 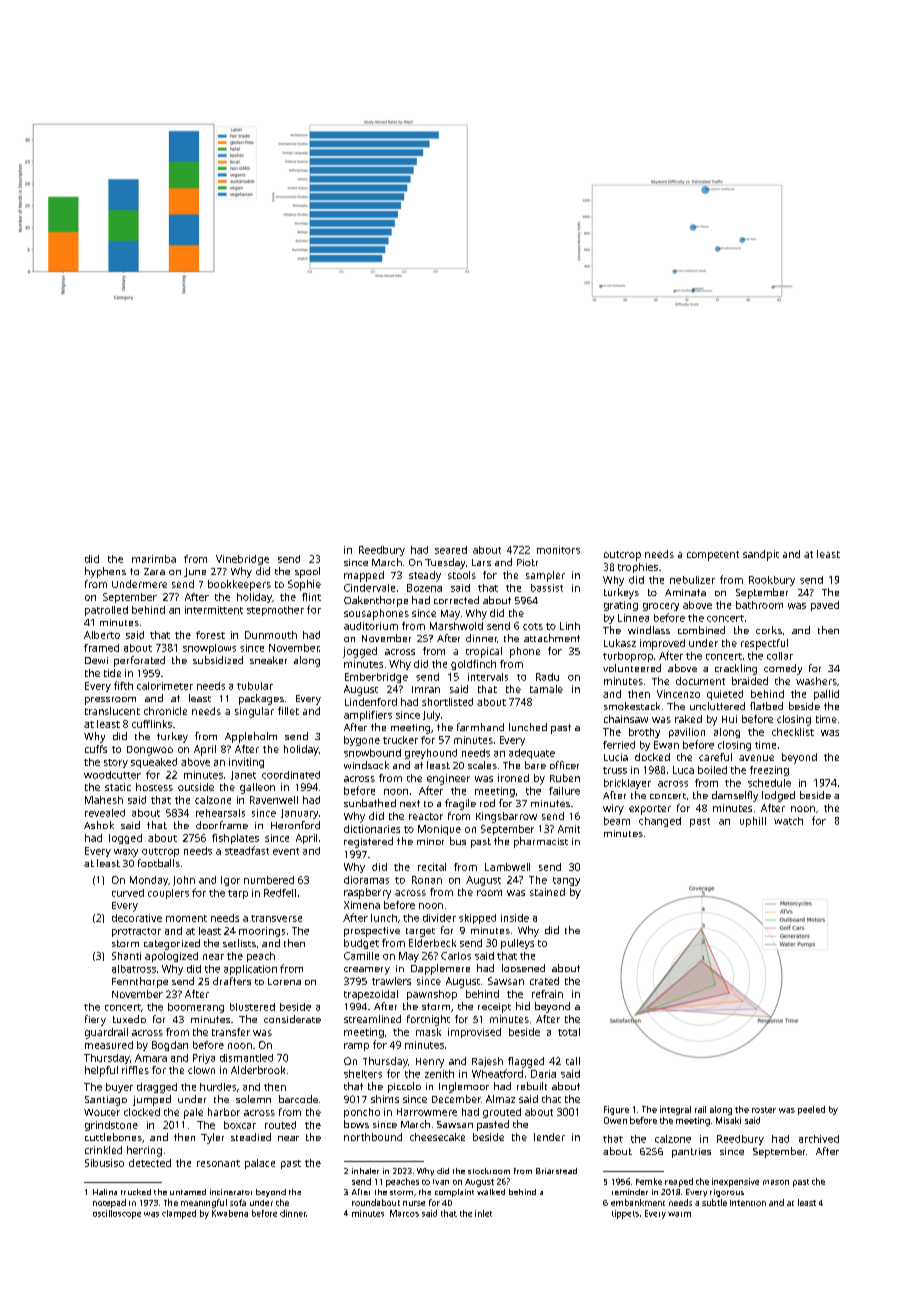 What do you see at coordinates (151, 1058) in the screenshot?
I see `Amara` at bounding box center [151, 1058].
